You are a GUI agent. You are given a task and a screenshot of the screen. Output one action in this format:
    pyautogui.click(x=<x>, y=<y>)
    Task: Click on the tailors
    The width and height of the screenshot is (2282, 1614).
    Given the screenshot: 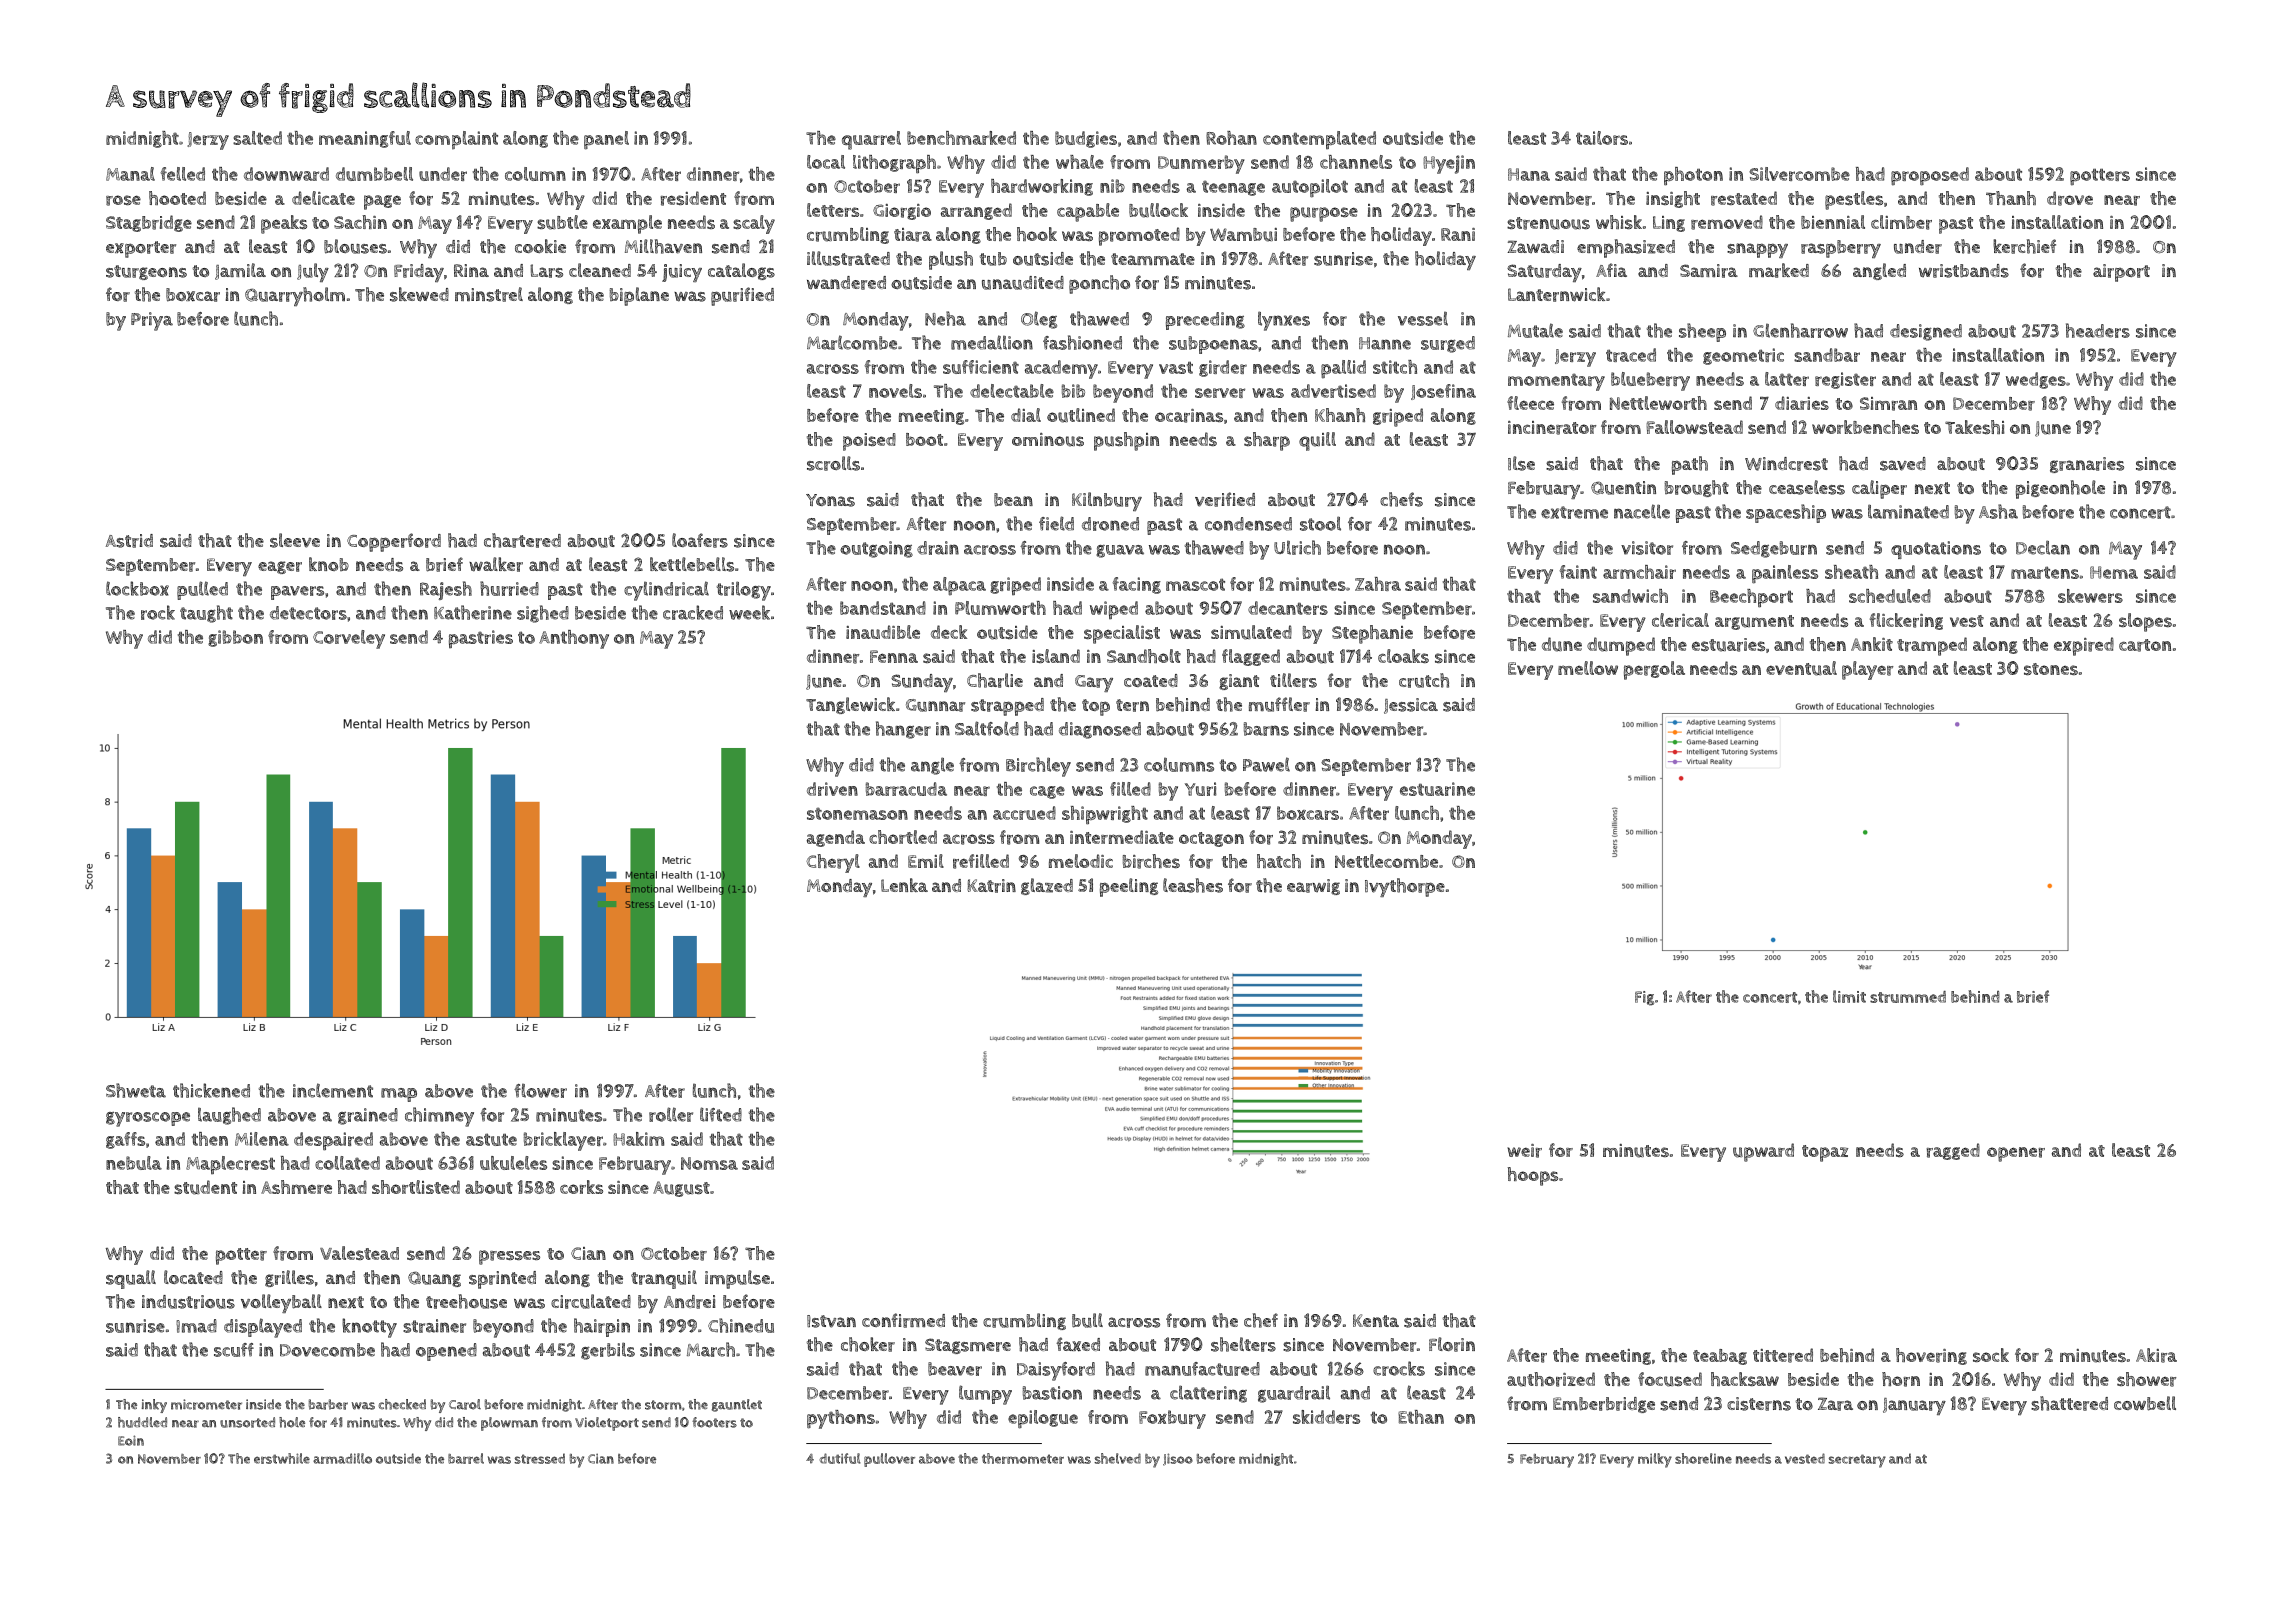 What is the action you would take?
    pyautogui.click(x=1602, y=138)
